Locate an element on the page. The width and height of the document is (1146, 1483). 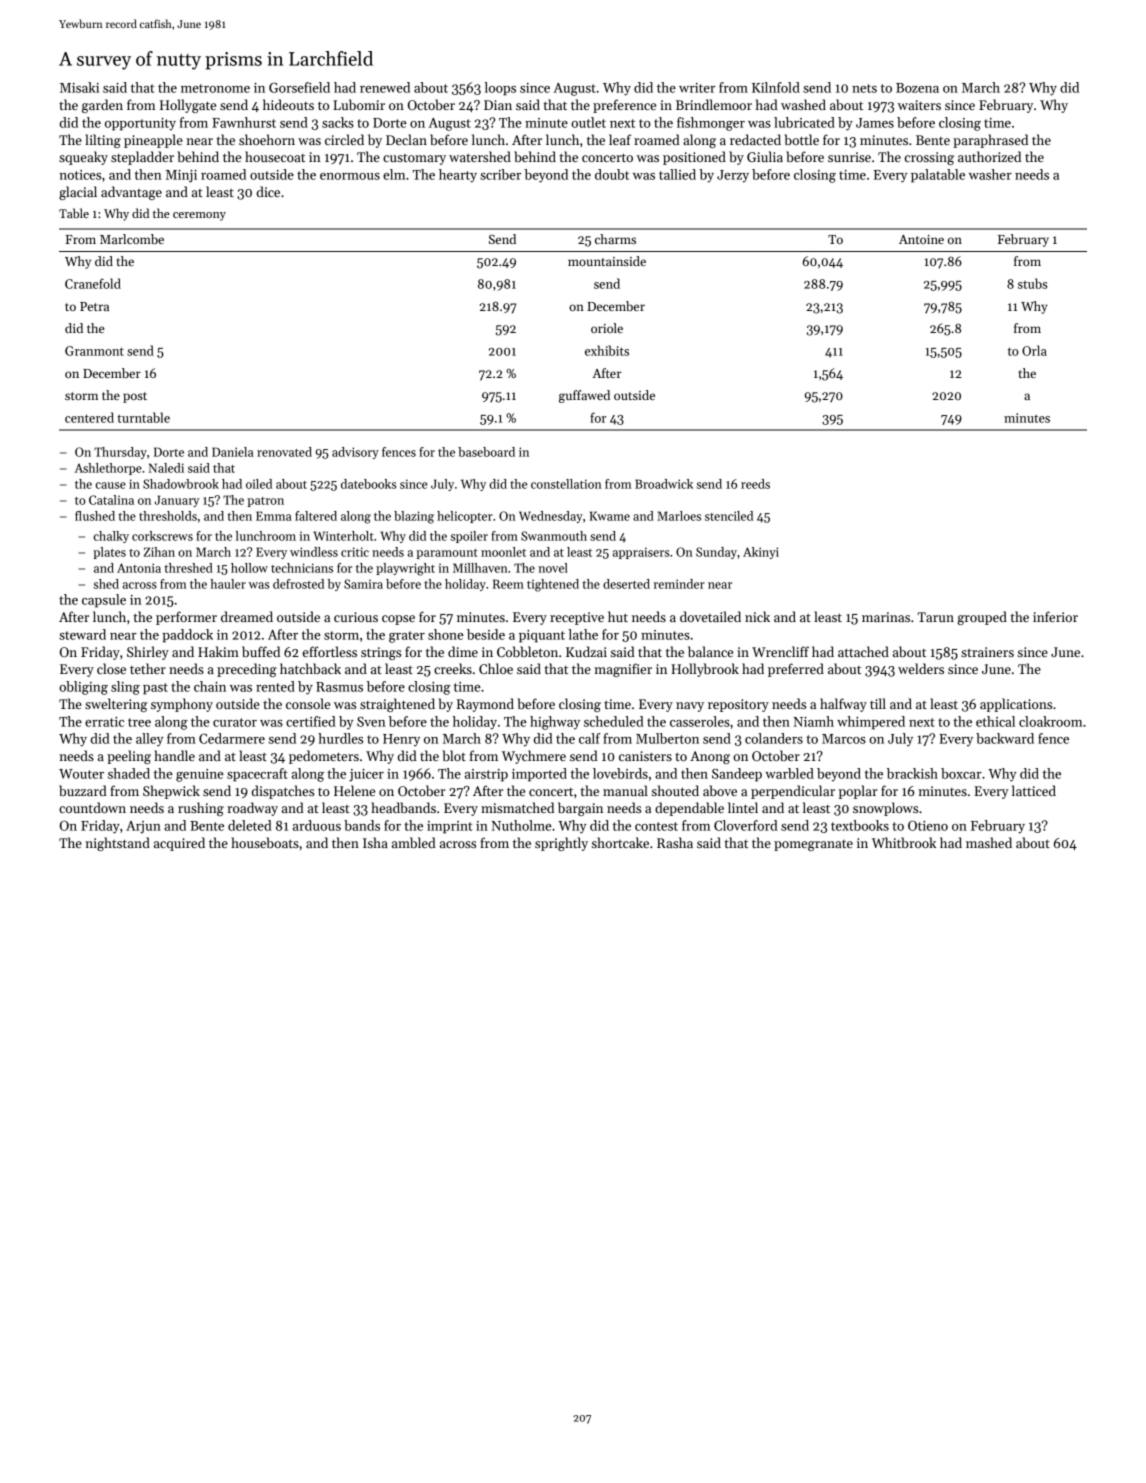
Hollygate is located at coordinates (188, 106).
